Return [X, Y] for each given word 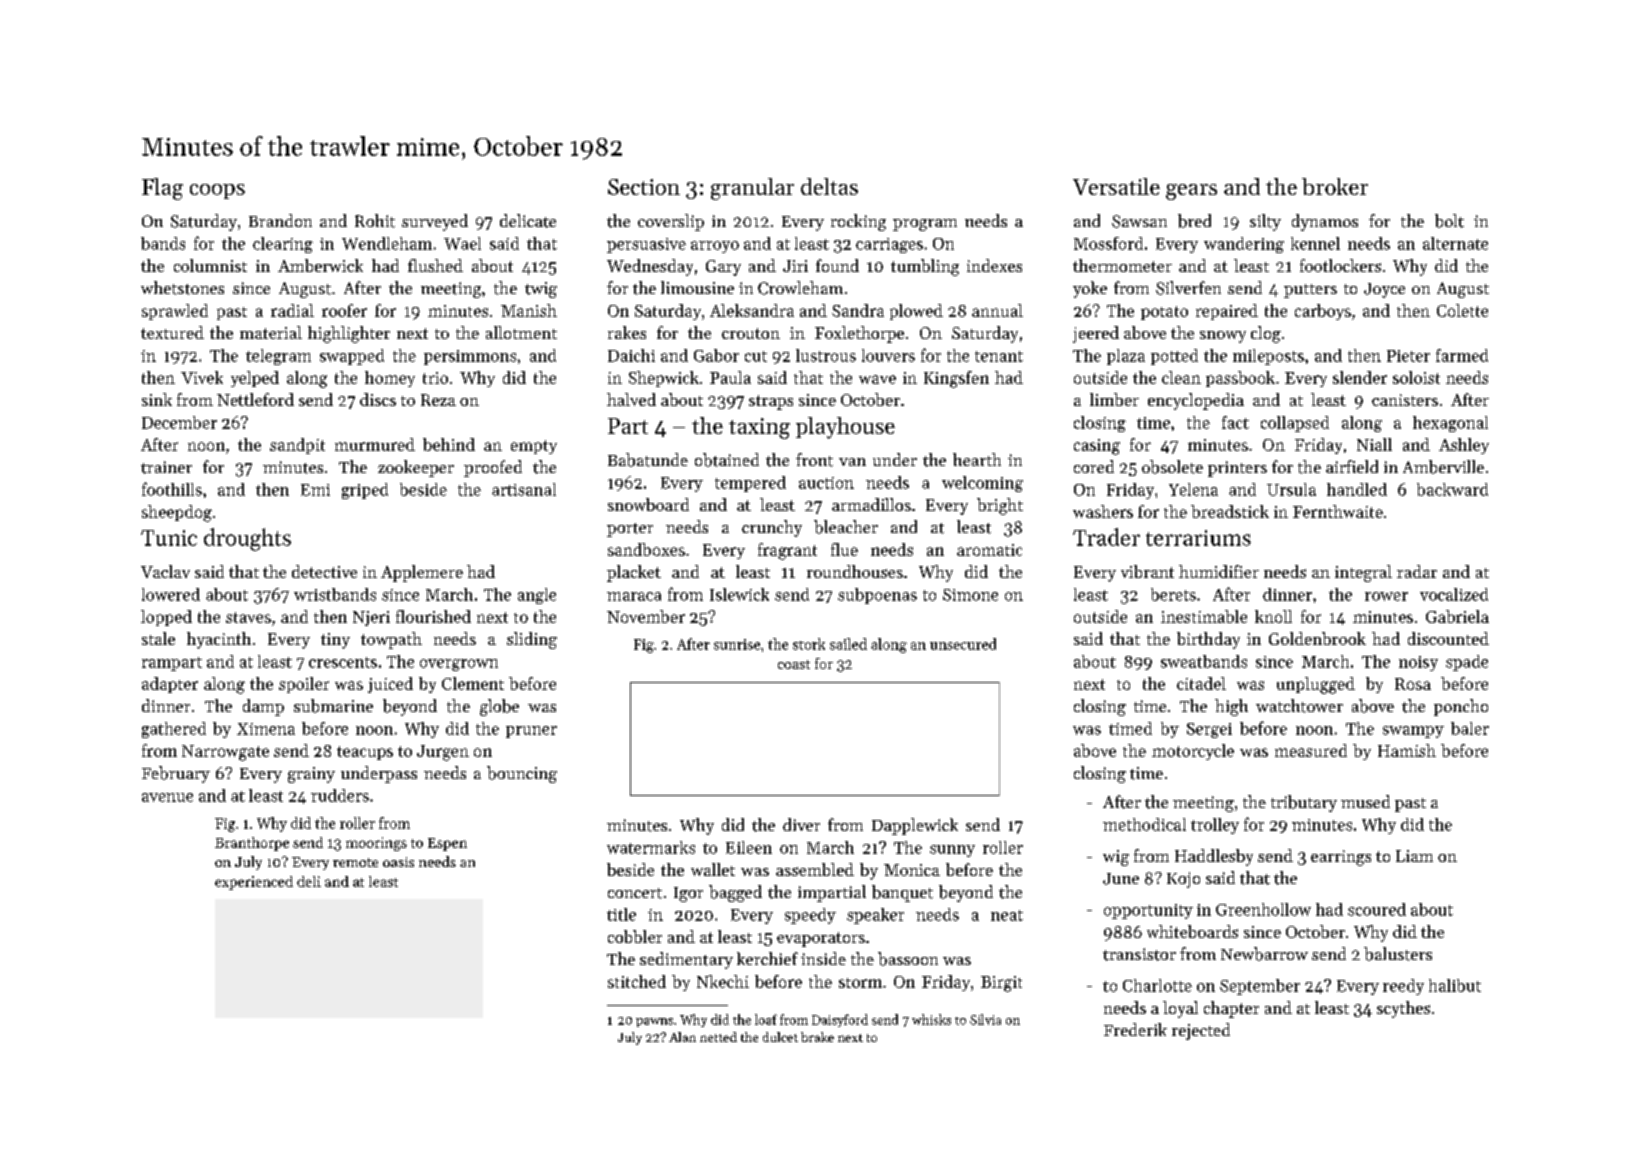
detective [324, 571]
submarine [333, 706]
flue [844, 549]
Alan [682, 1037]
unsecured [963, 644]
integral [1363, 573]
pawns [654, 1022]
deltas [829, 186]
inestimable [1204, 616]
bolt [1449, 221]
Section [644, 187]
